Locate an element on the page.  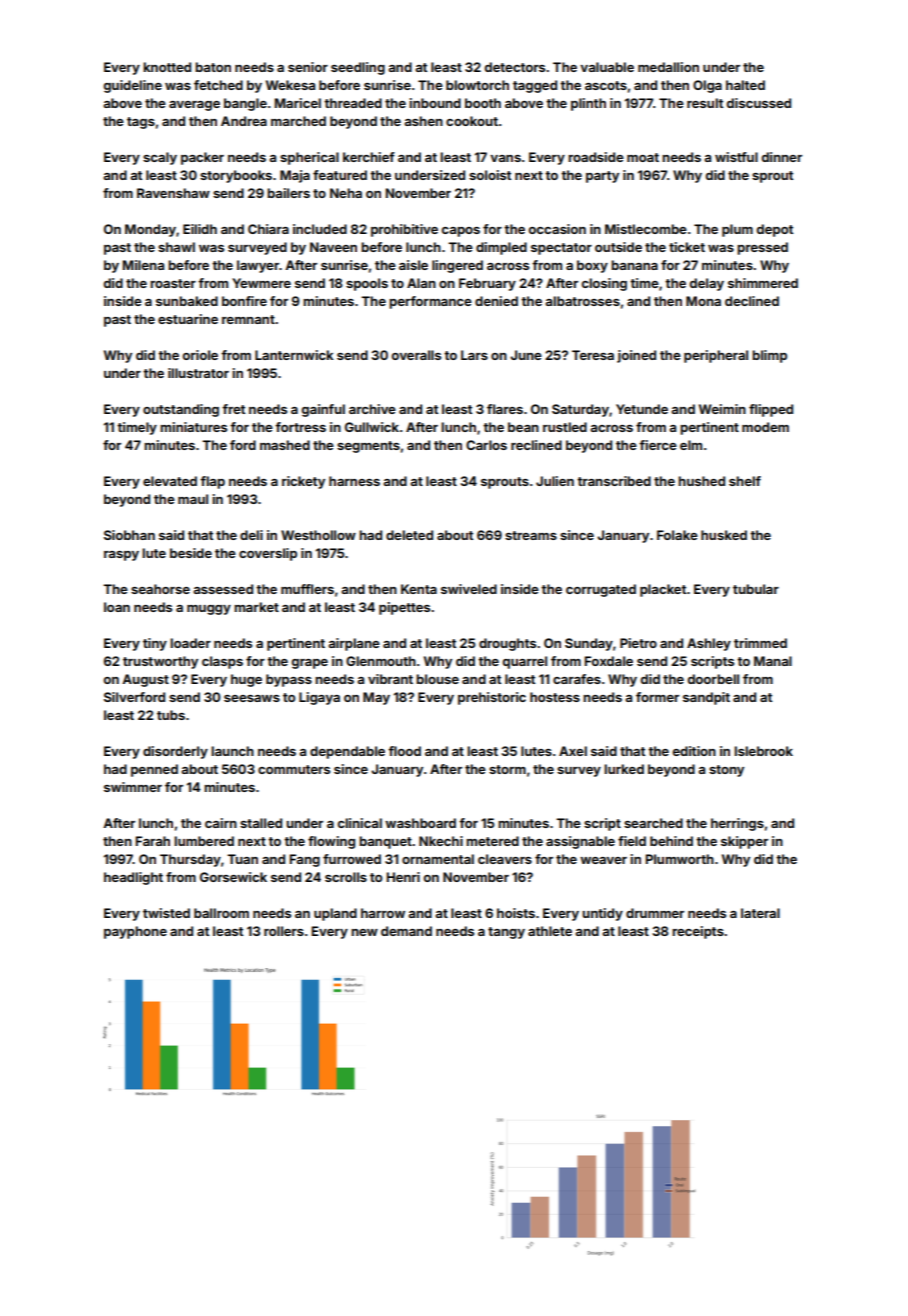
soloist is located at coordinates (490, 175).
